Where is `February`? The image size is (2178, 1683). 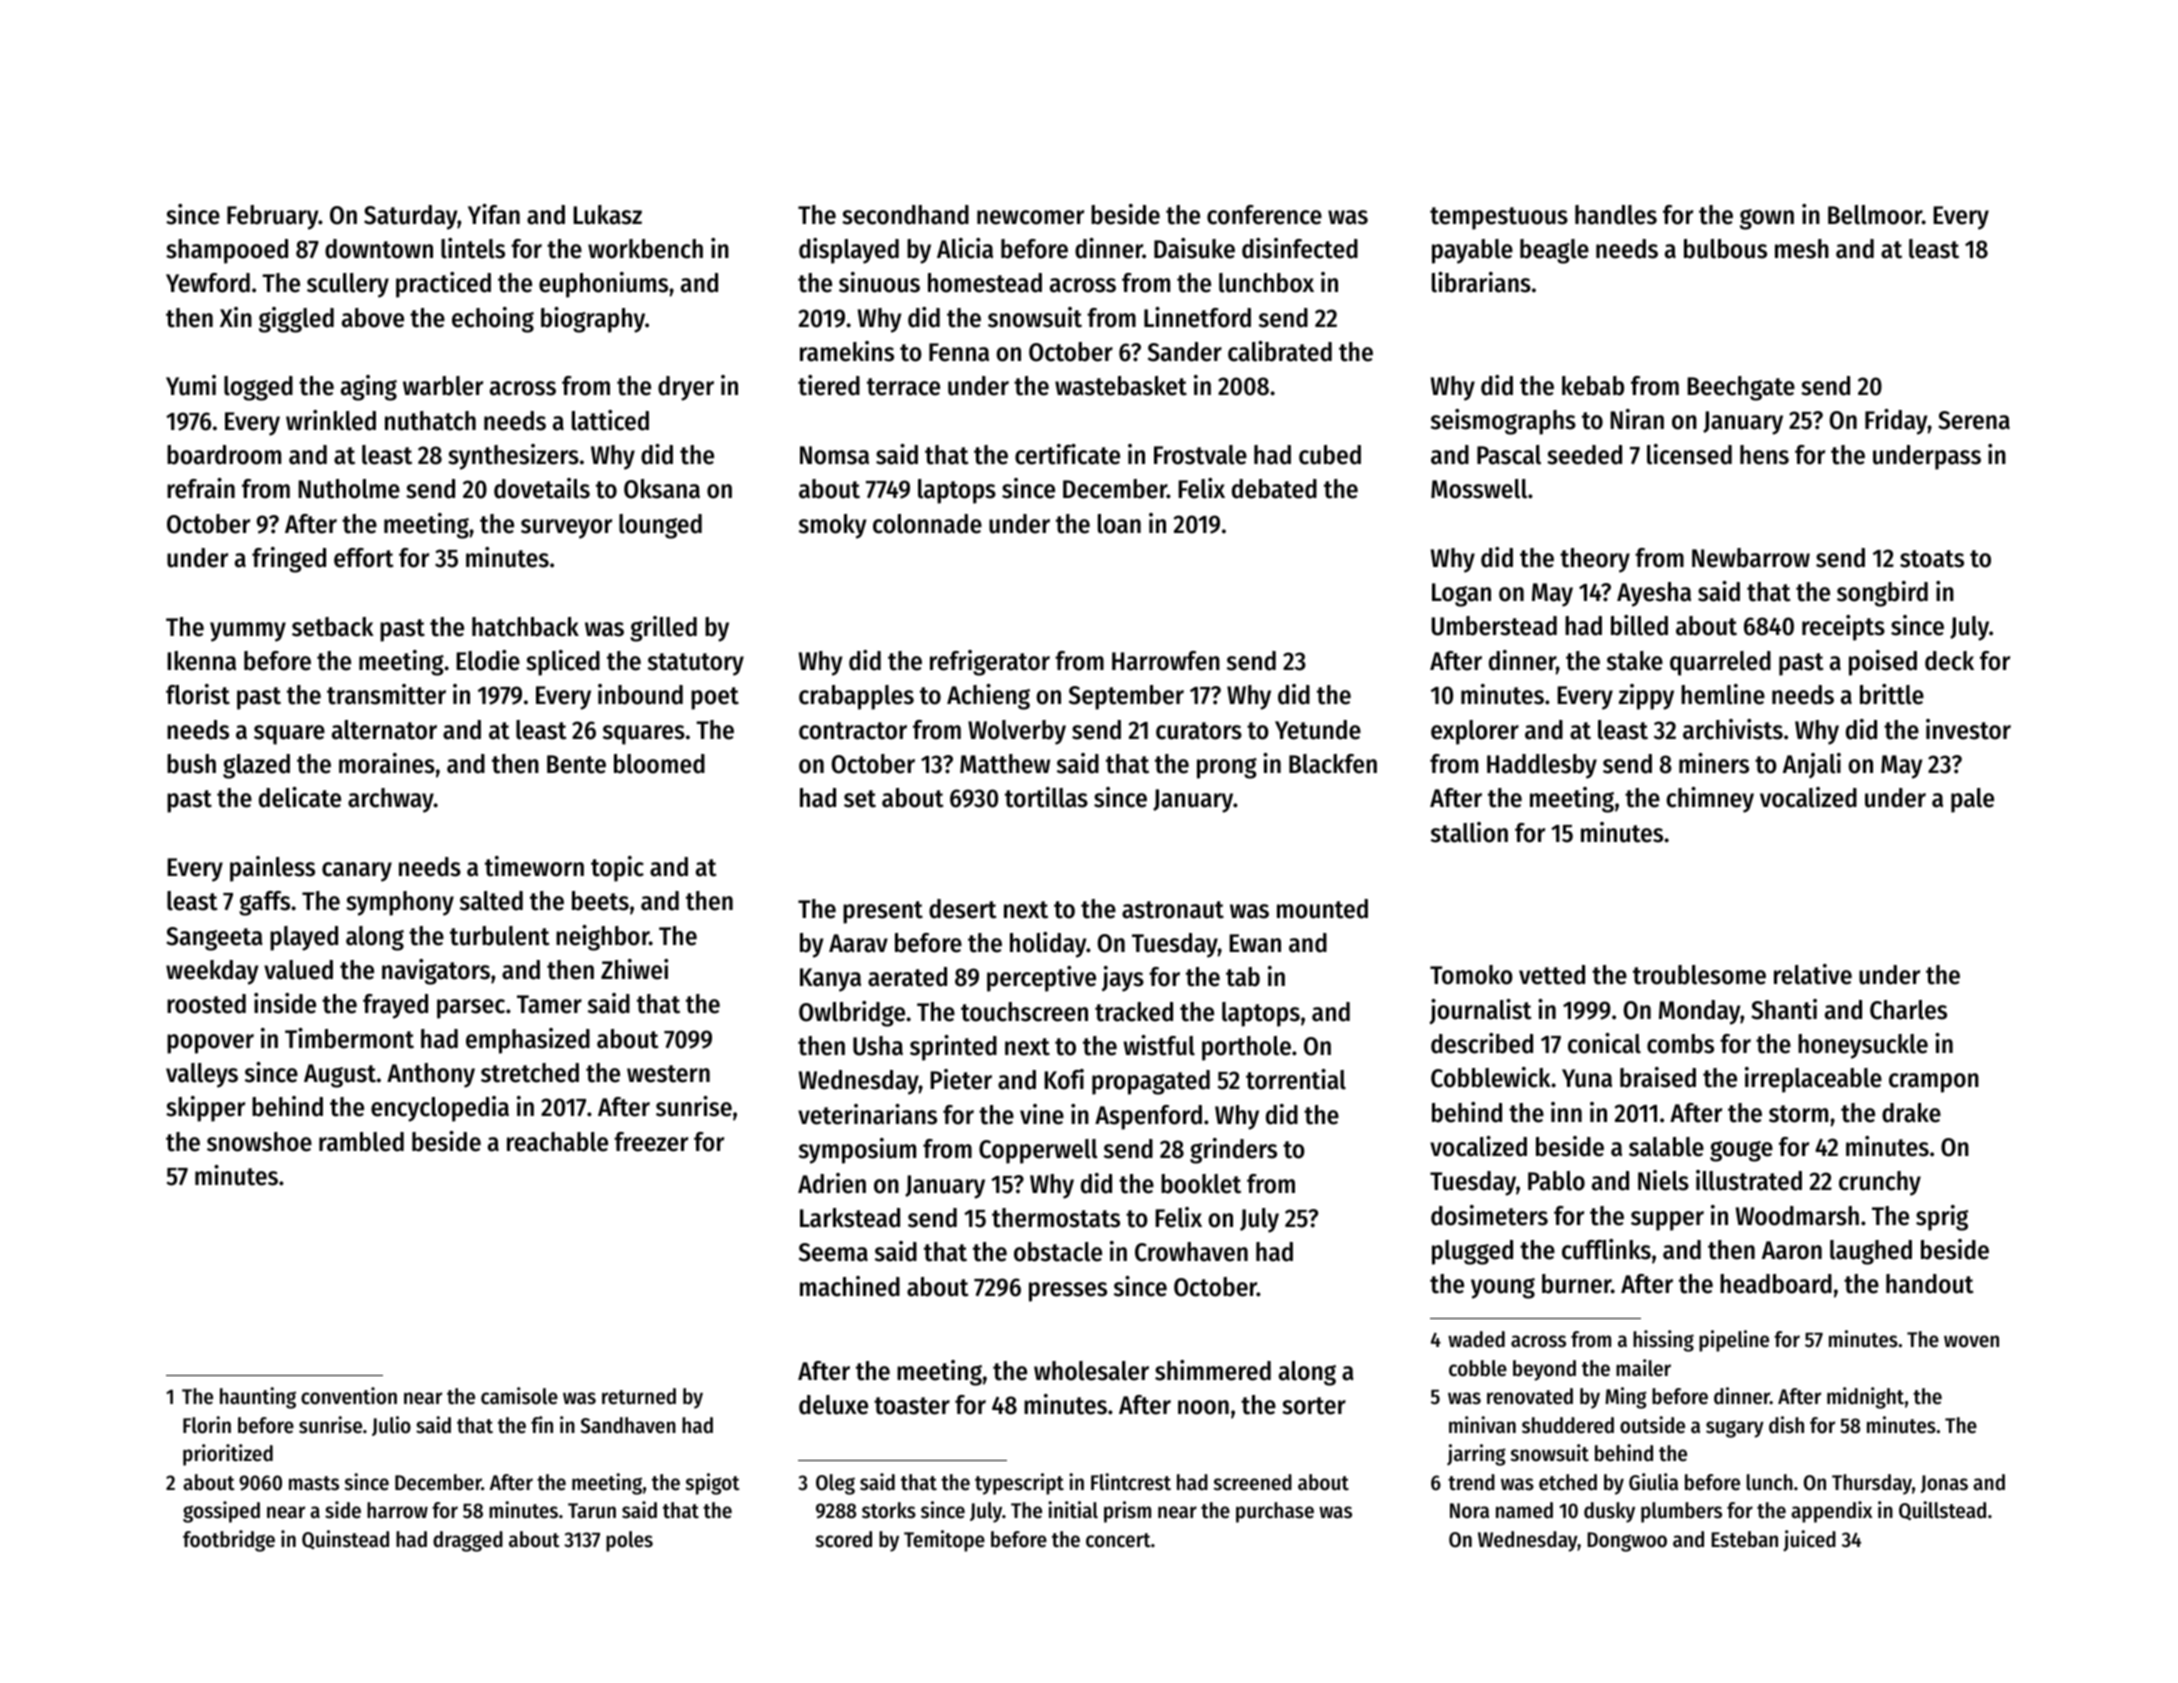 February is located at coordinates (273, 217).
